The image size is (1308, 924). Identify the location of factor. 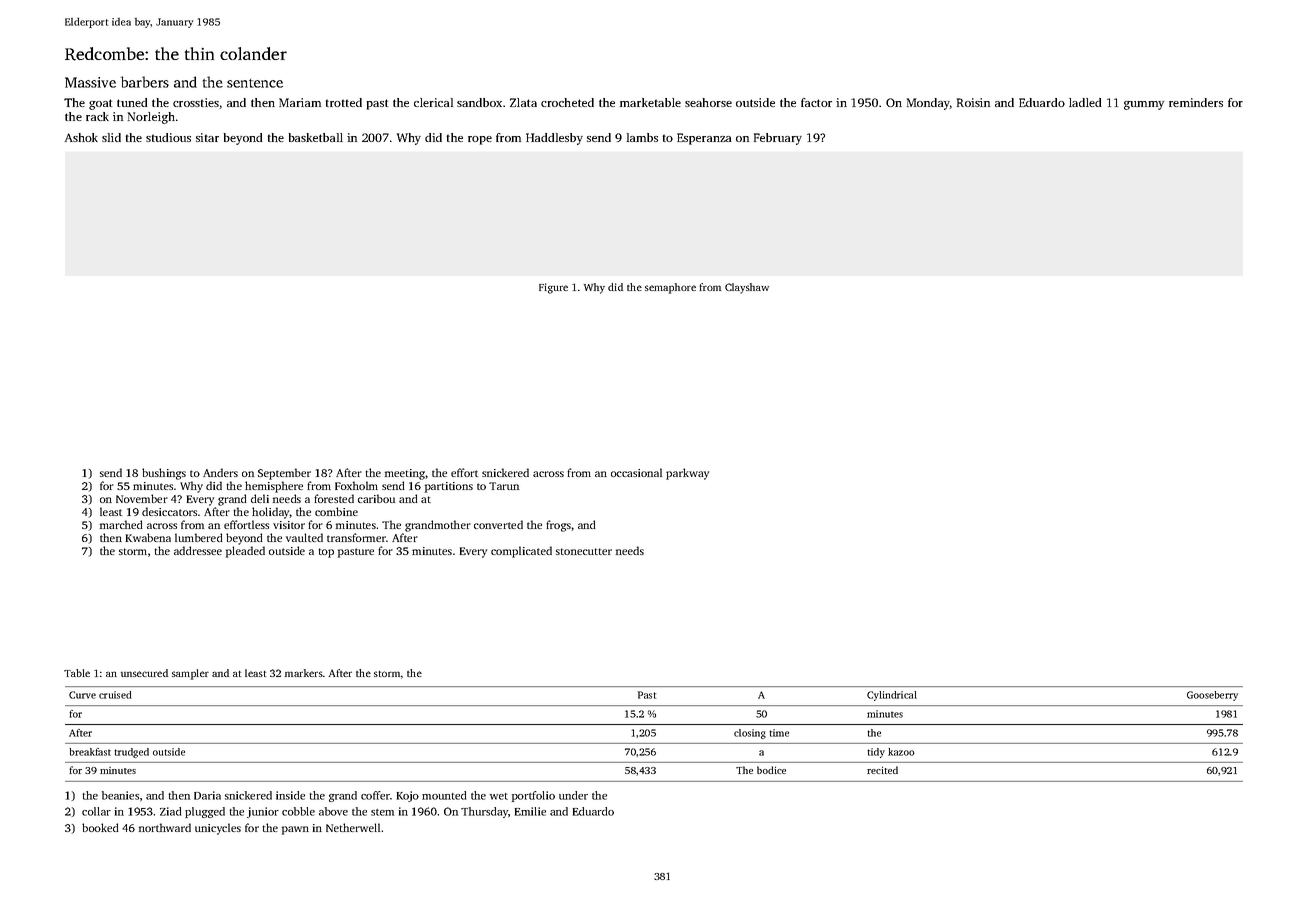
(816, 102).
